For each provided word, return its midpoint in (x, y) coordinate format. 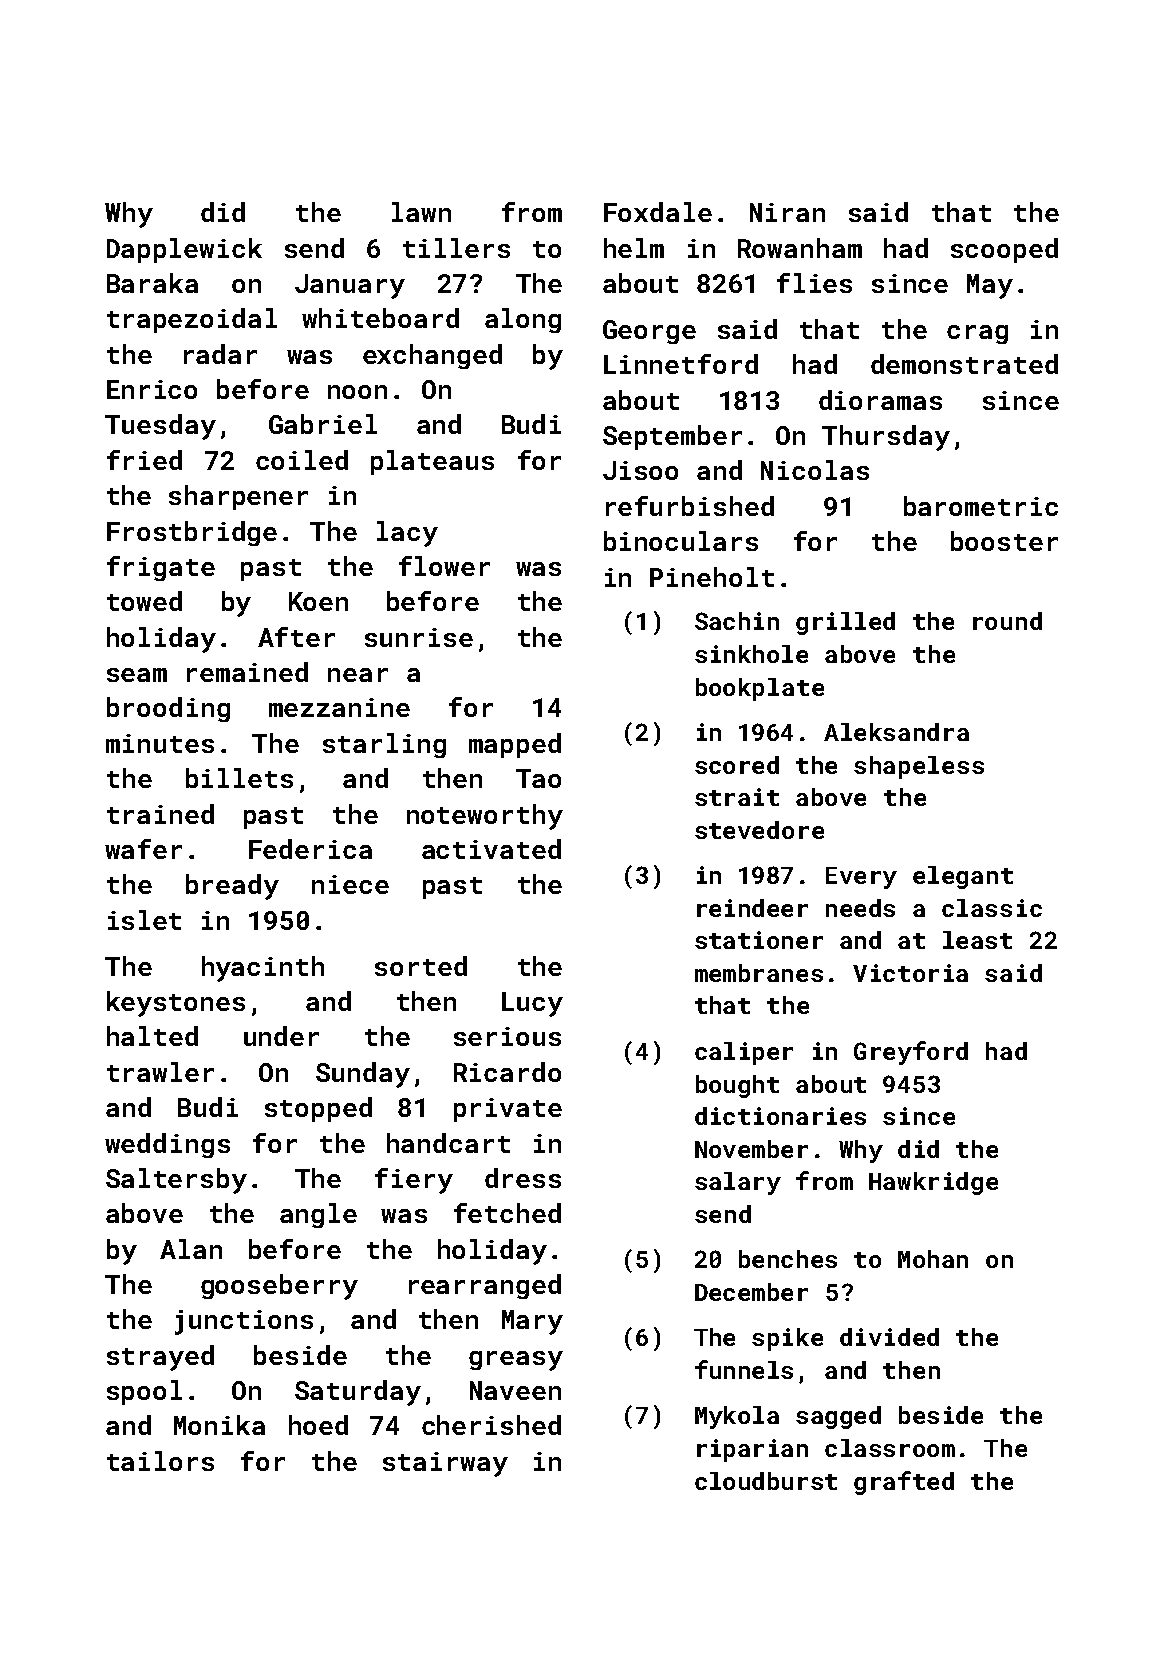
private (508, 1110)
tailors (160, 1461)
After (296, 637)
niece (350, 884)
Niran (787, 212)
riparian (752, 1450)
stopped (318, 1109)
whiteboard (380, 318)
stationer (759, 940)
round (1007, 621)
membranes (759, 973)
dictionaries (780, 1116)
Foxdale (658, 212)
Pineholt (712, 577)
